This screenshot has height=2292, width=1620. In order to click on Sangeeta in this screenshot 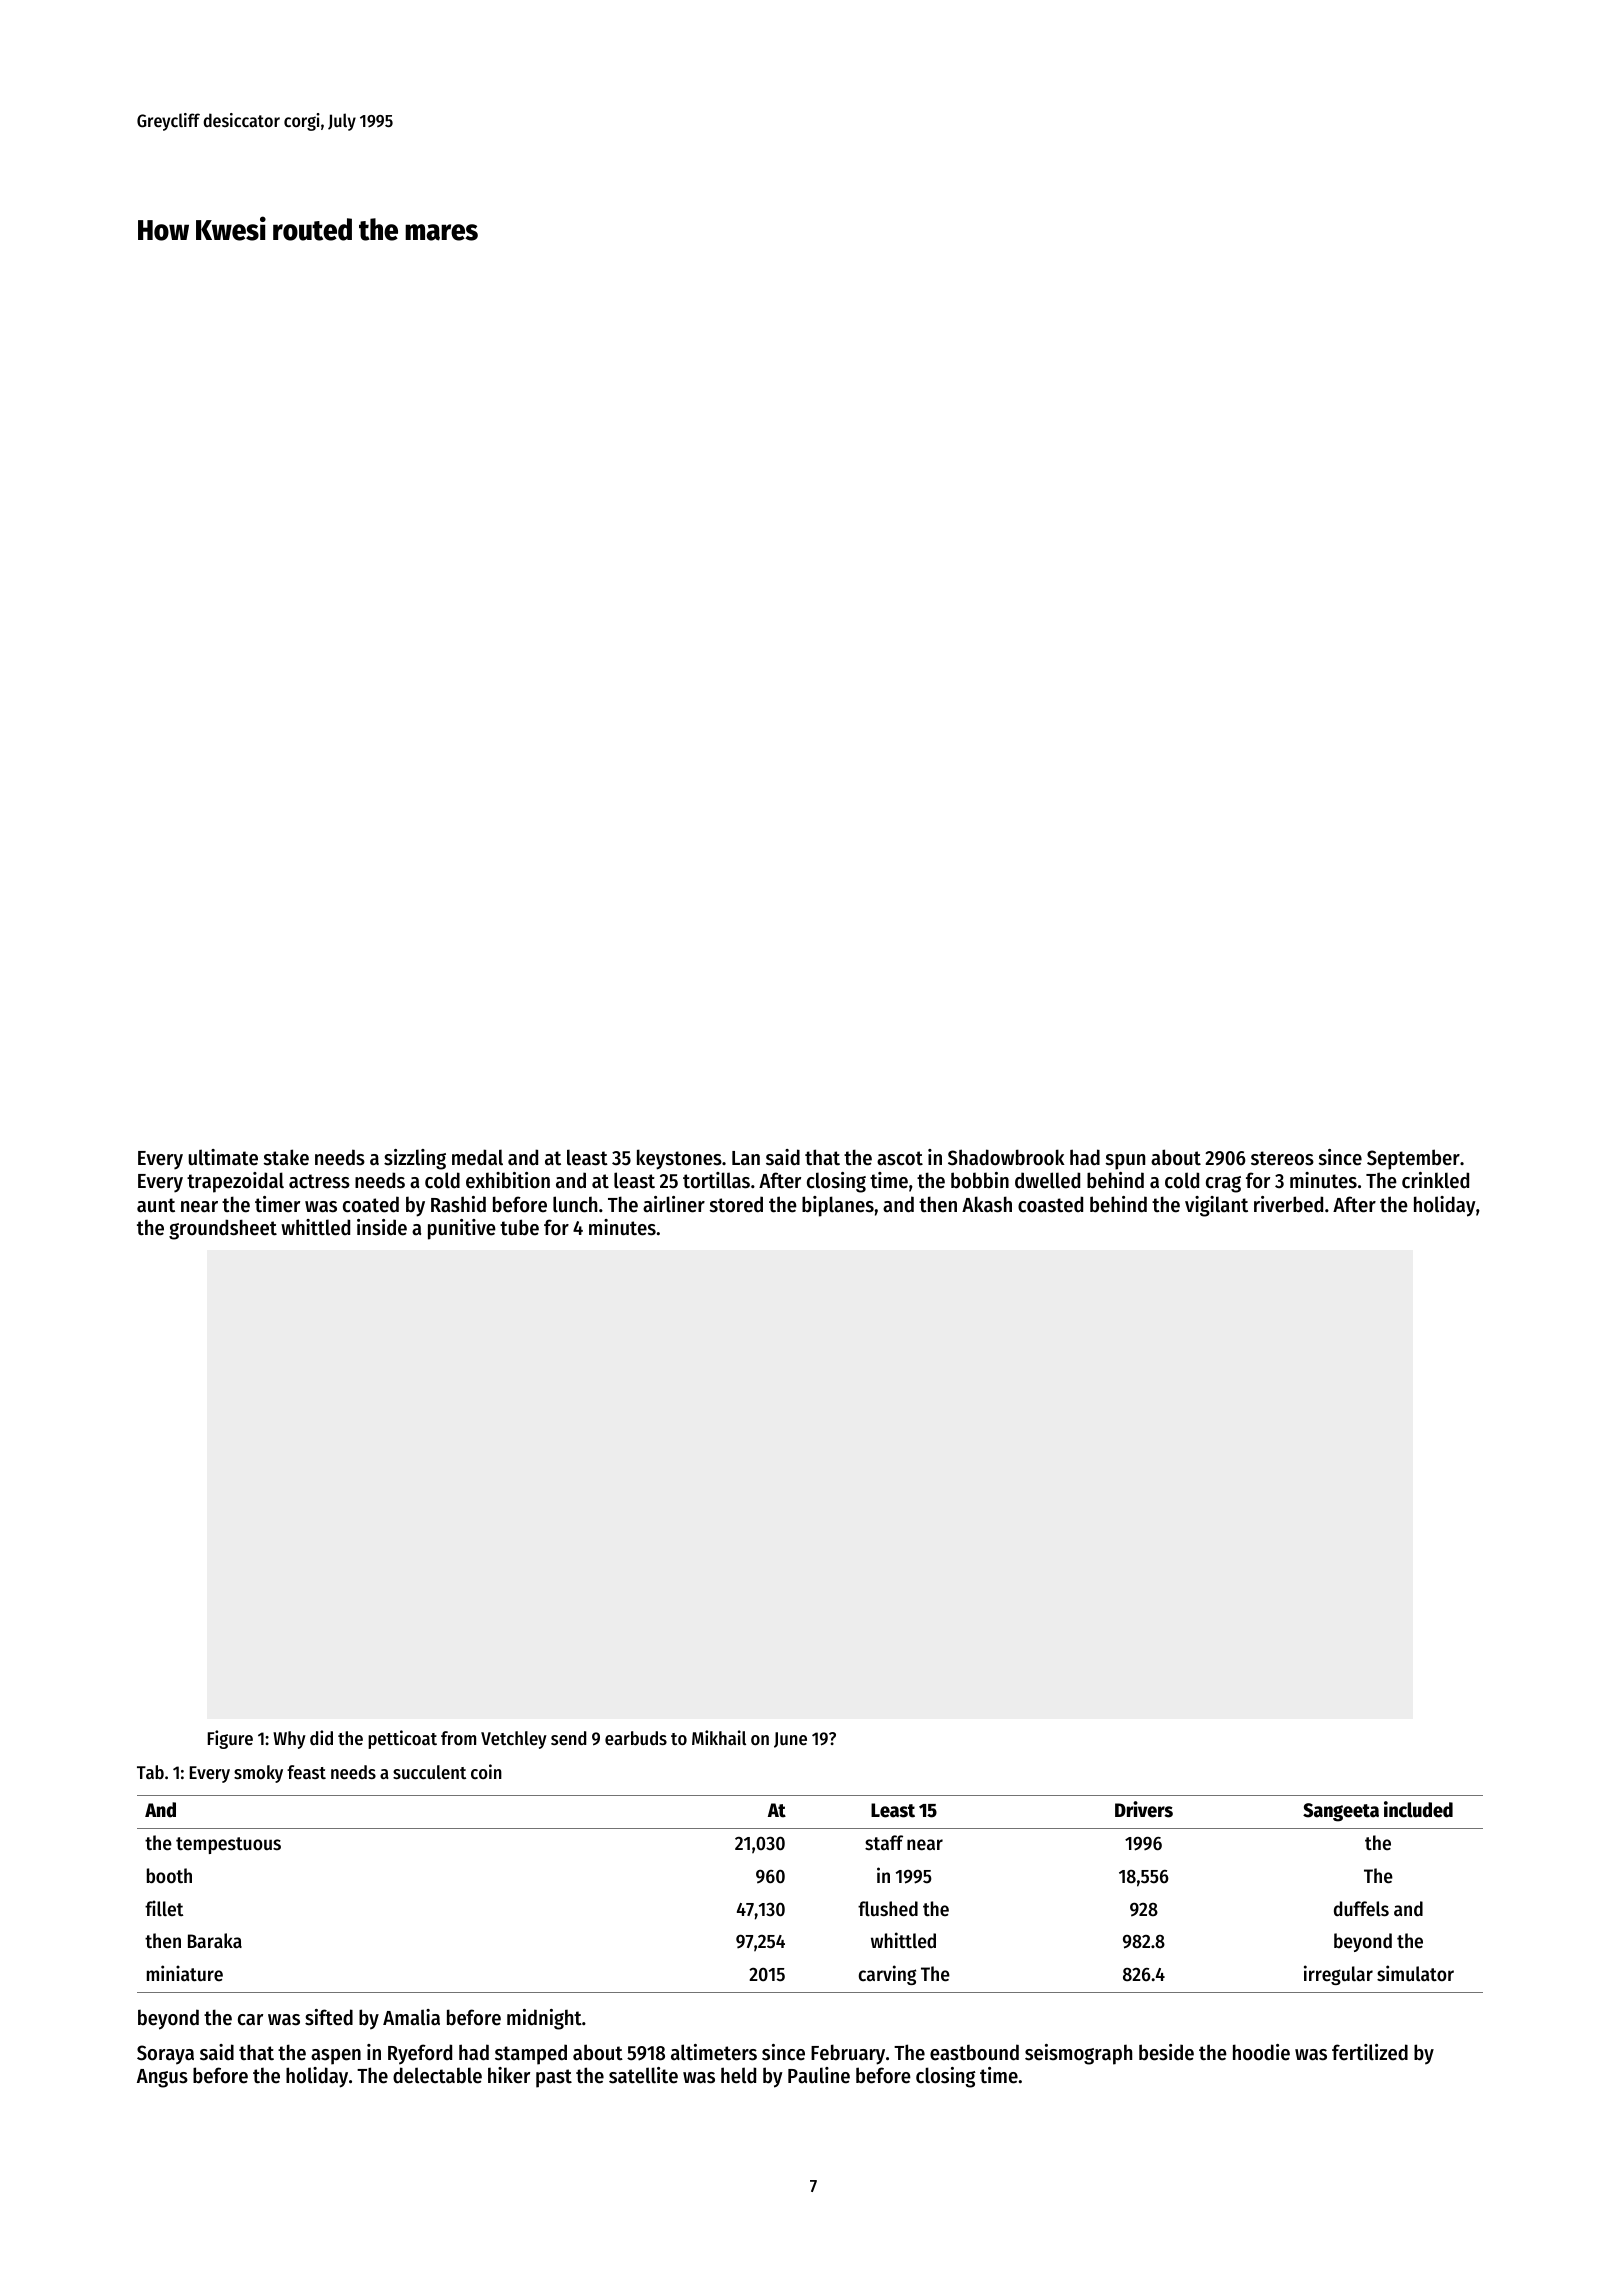, I will do `click(1341, 1812)`.
